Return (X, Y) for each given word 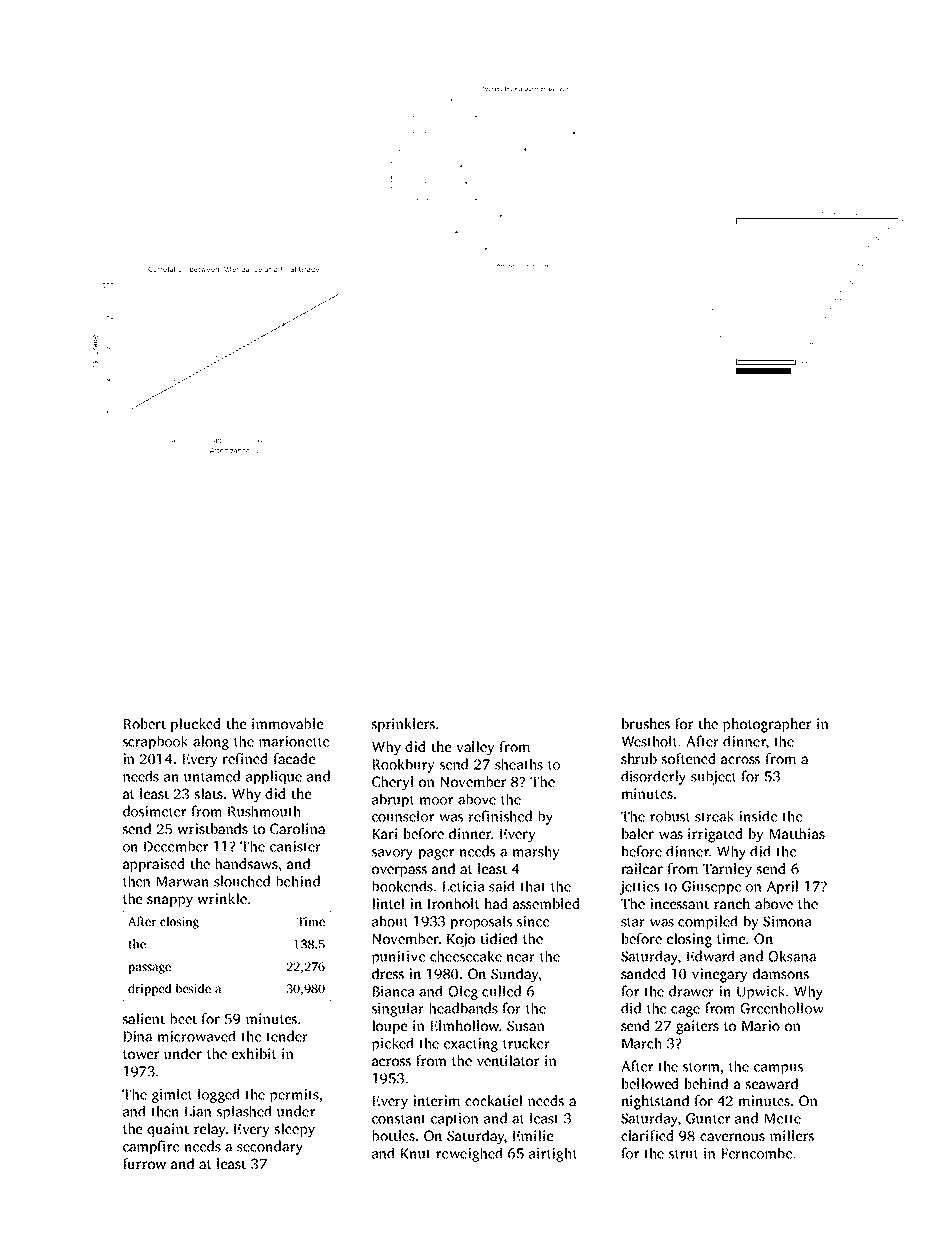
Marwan (182, 881)
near (521, 958)
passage (149, 969)
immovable (287, 723)
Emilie (533, 1135)
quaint (168, 1130)
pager (436, 854)
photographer (767, 725)
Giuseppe (711, 888)
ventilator (508, 1060)
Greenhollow (782, 1008)
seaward (772, 1083)
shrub (639, 758)
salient (144, 1018)
